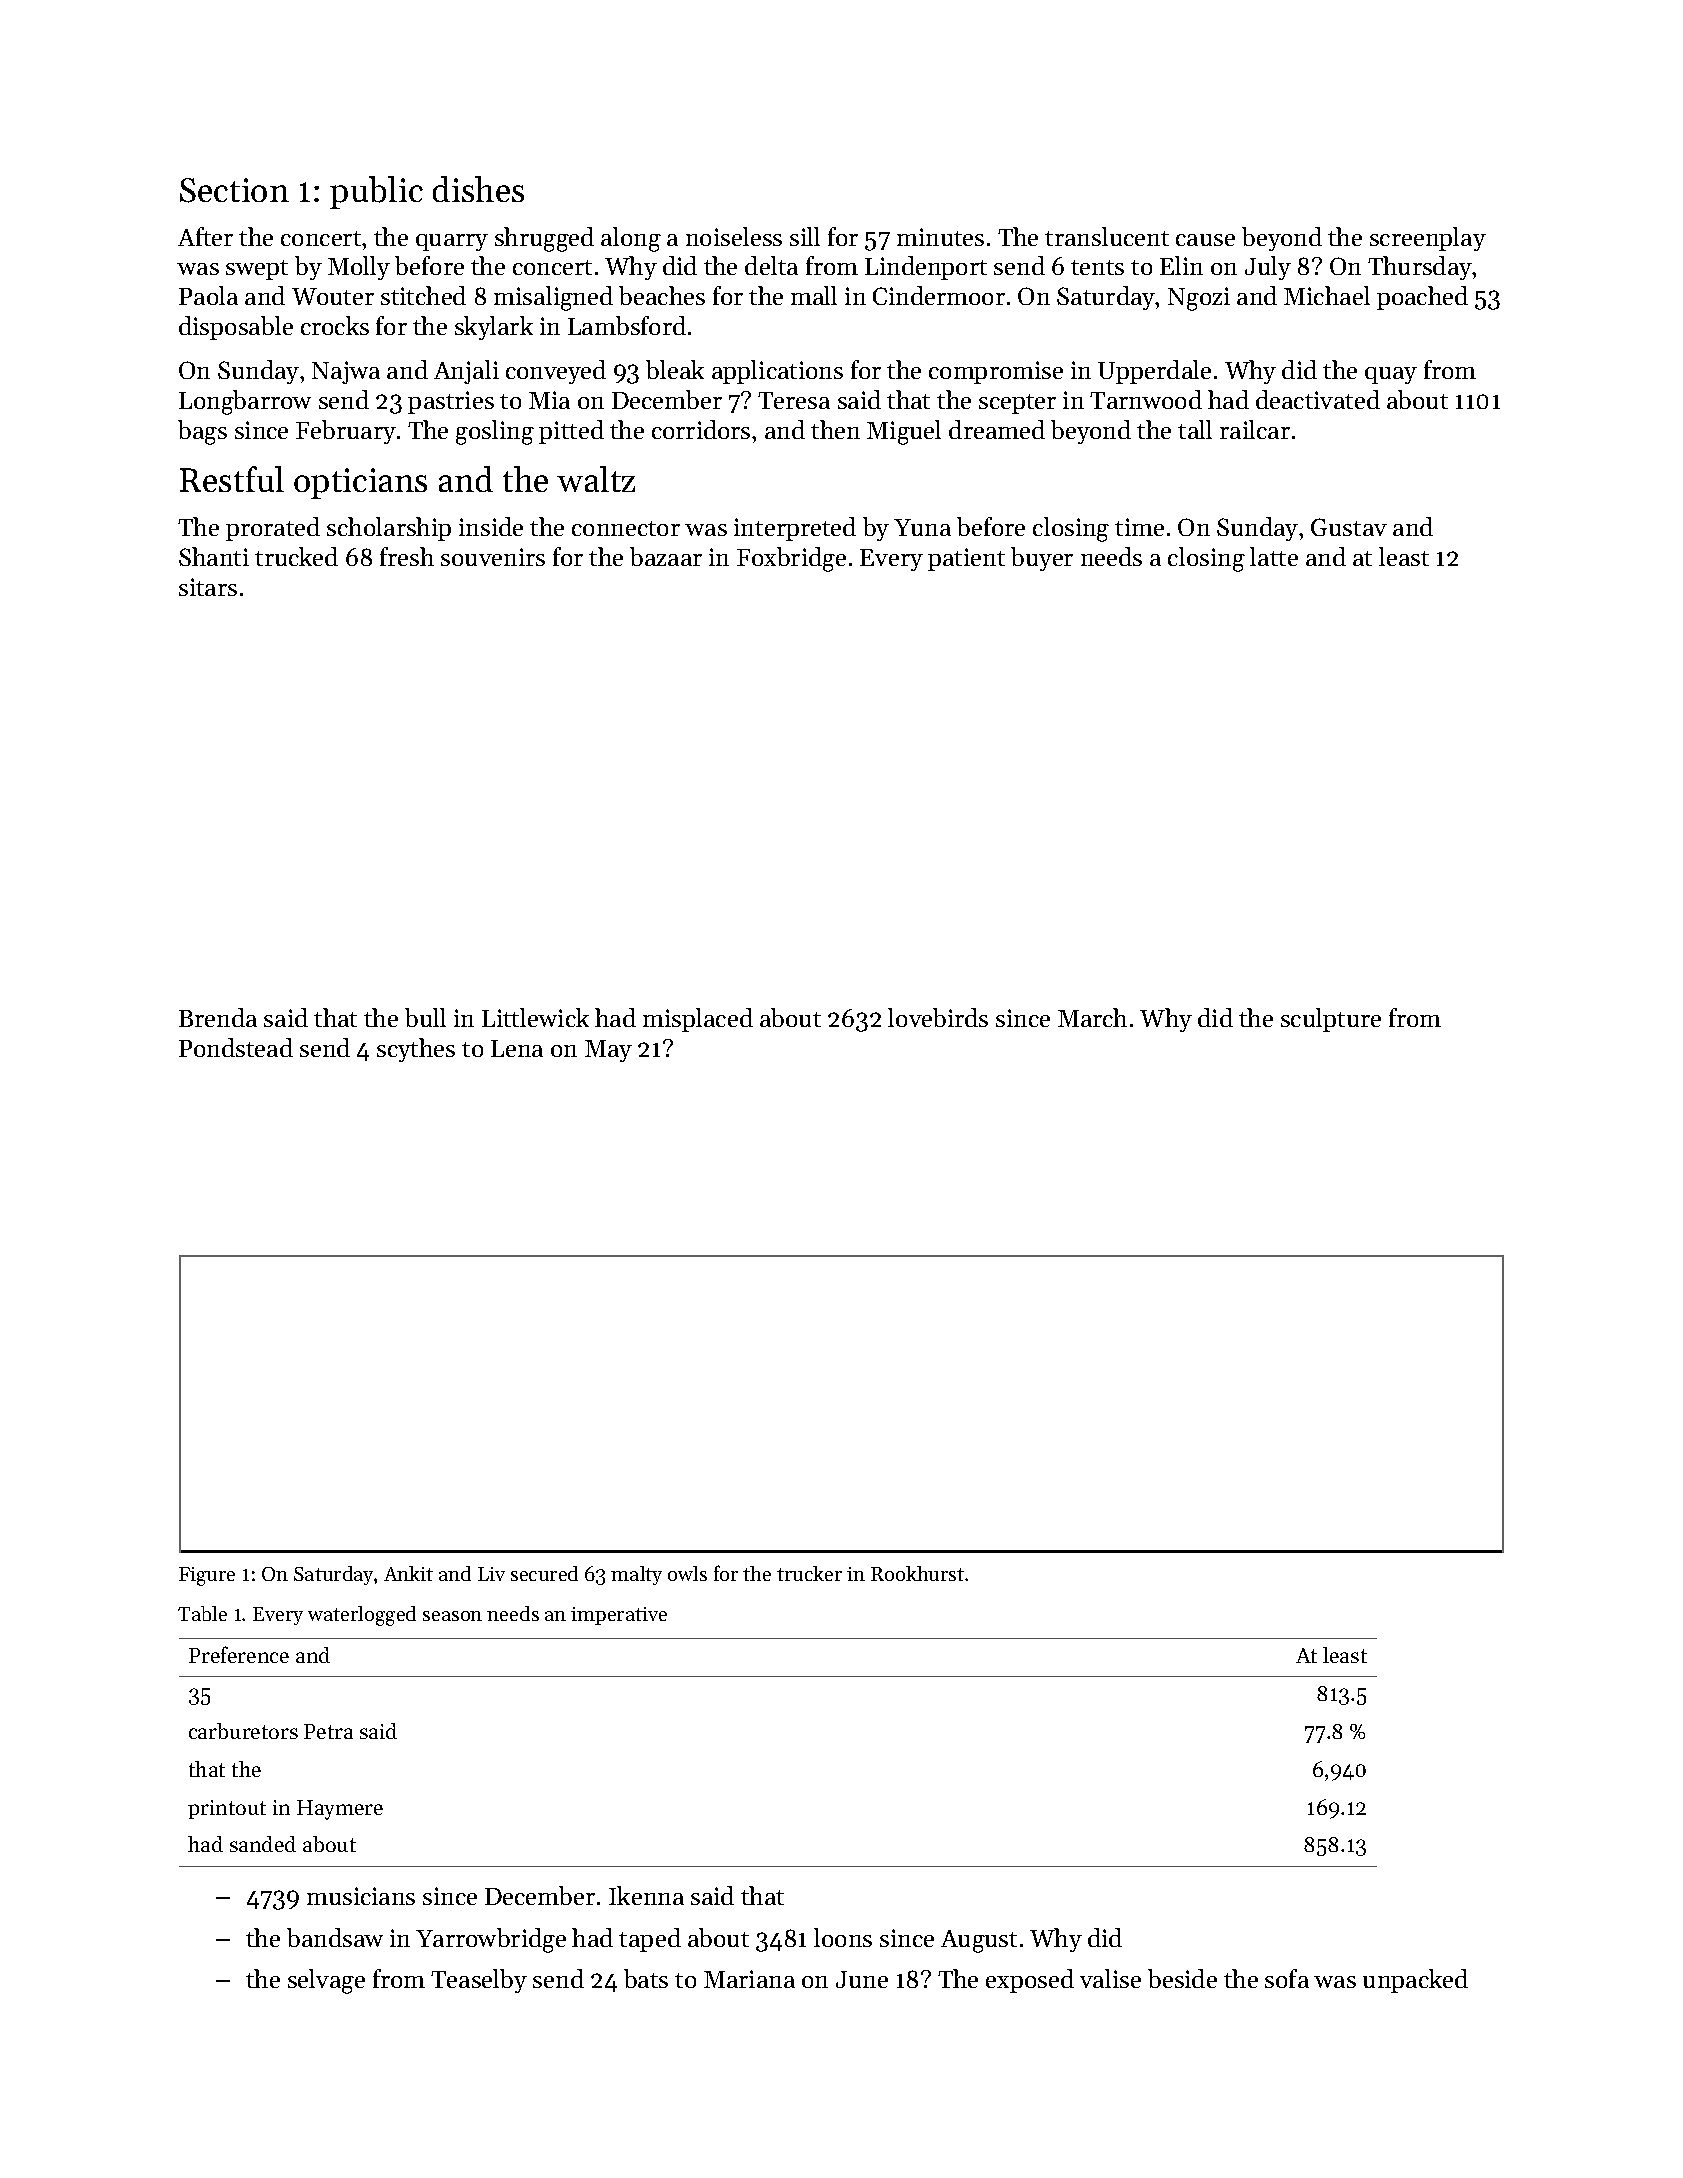 The height and width of the screenshot is (2178, 1683). I want to click on sitars, so click(208, 587).
